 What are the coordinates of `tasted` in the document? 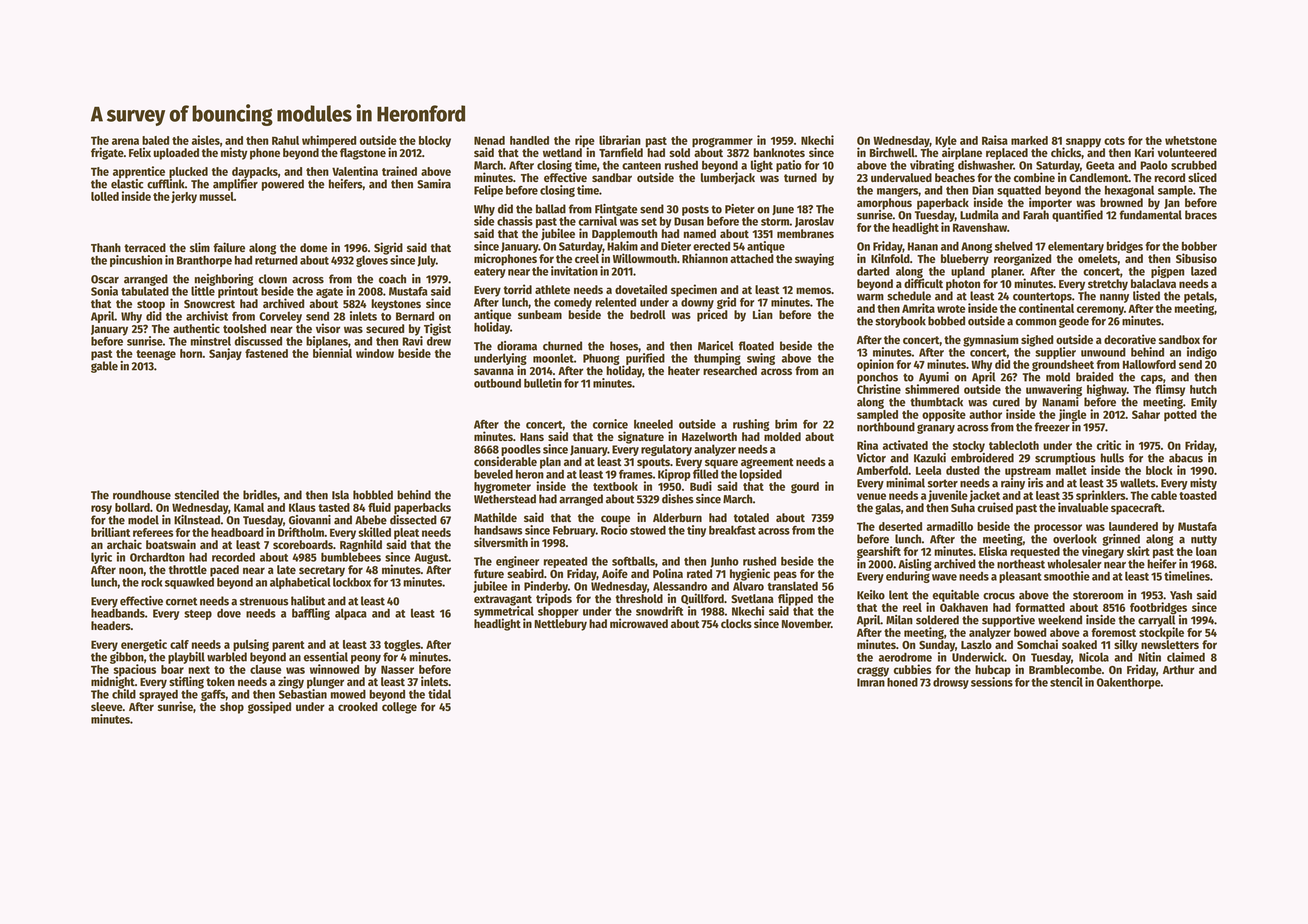 It's located at (334, 507).
